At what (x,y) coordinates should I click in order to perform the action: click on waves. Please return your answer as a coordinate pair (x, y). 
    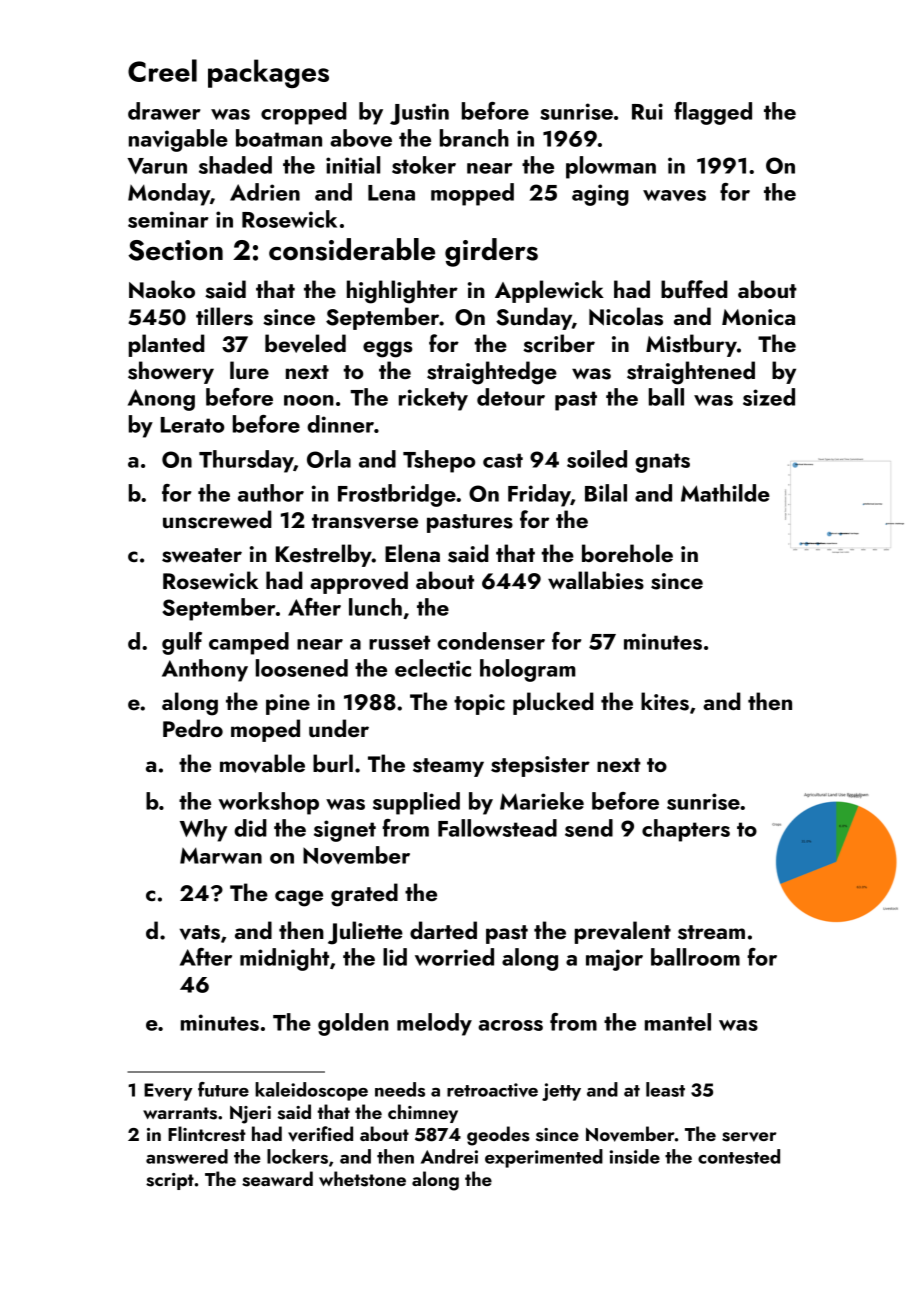
    Looking at the image, I should click on (674, 195).
